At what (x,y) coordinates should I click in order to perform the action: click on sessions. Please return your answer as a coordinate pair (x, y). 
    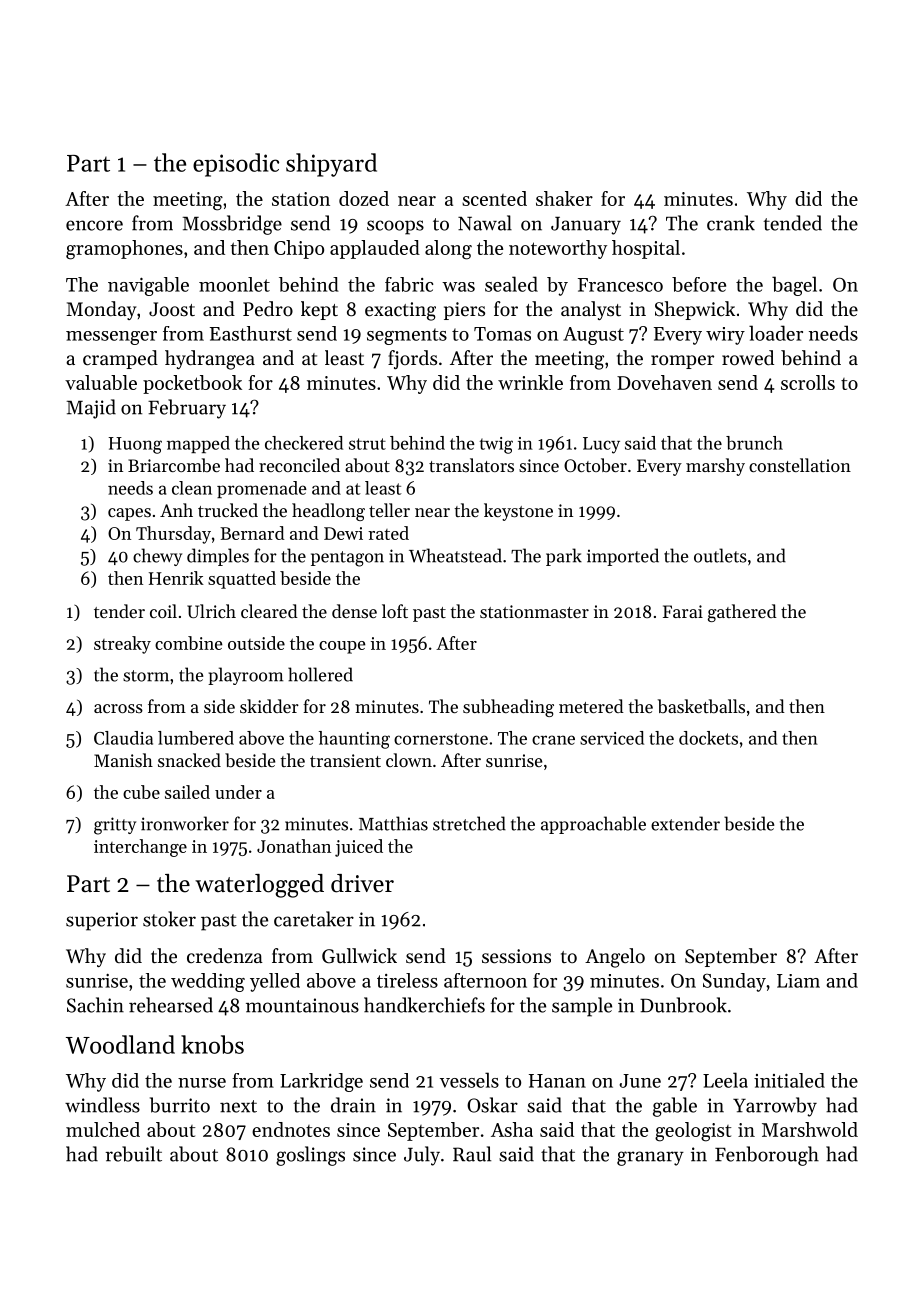
    Looking at the image, I should click on (516, 956).
